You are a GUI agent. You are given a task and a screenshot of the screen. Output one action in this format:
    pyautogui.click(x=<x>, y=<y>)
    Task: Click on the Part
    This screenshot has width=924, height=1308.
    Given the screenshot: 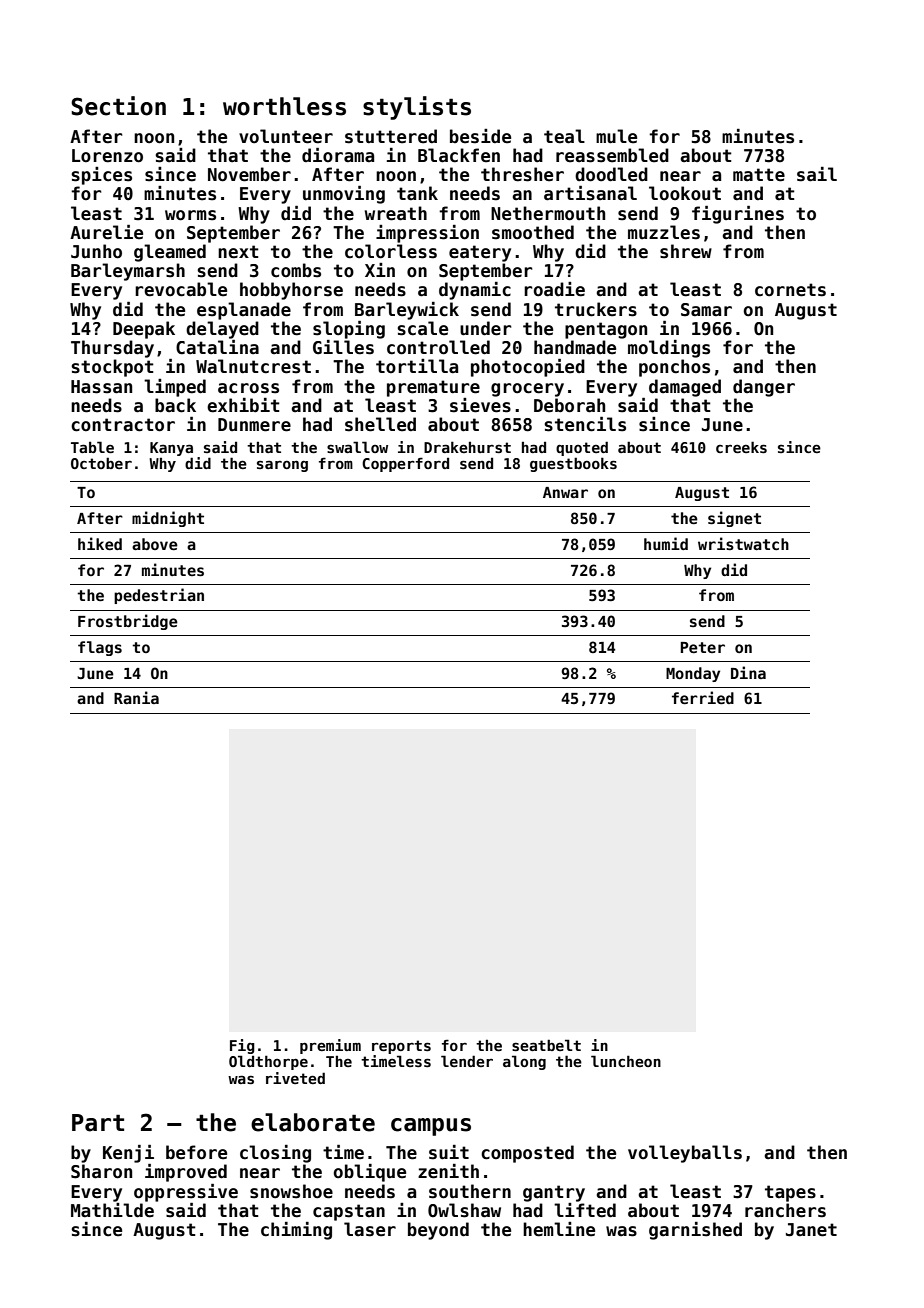 What is the action you would take?
    pyautogui.click(x=98, y=1123)
